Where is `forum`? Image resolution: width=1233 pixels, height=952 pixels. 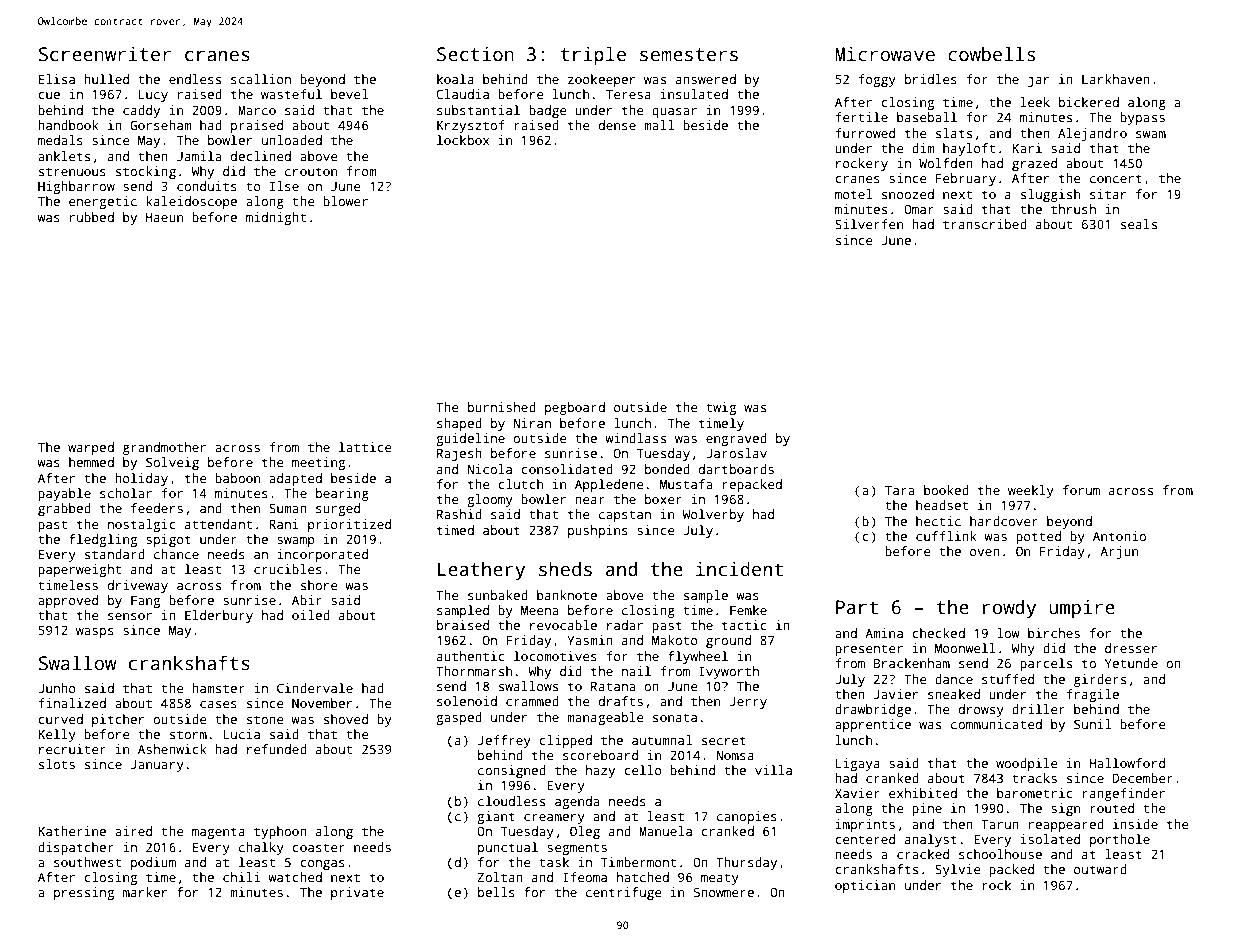 forum is located at coordinates (1081, 490).
